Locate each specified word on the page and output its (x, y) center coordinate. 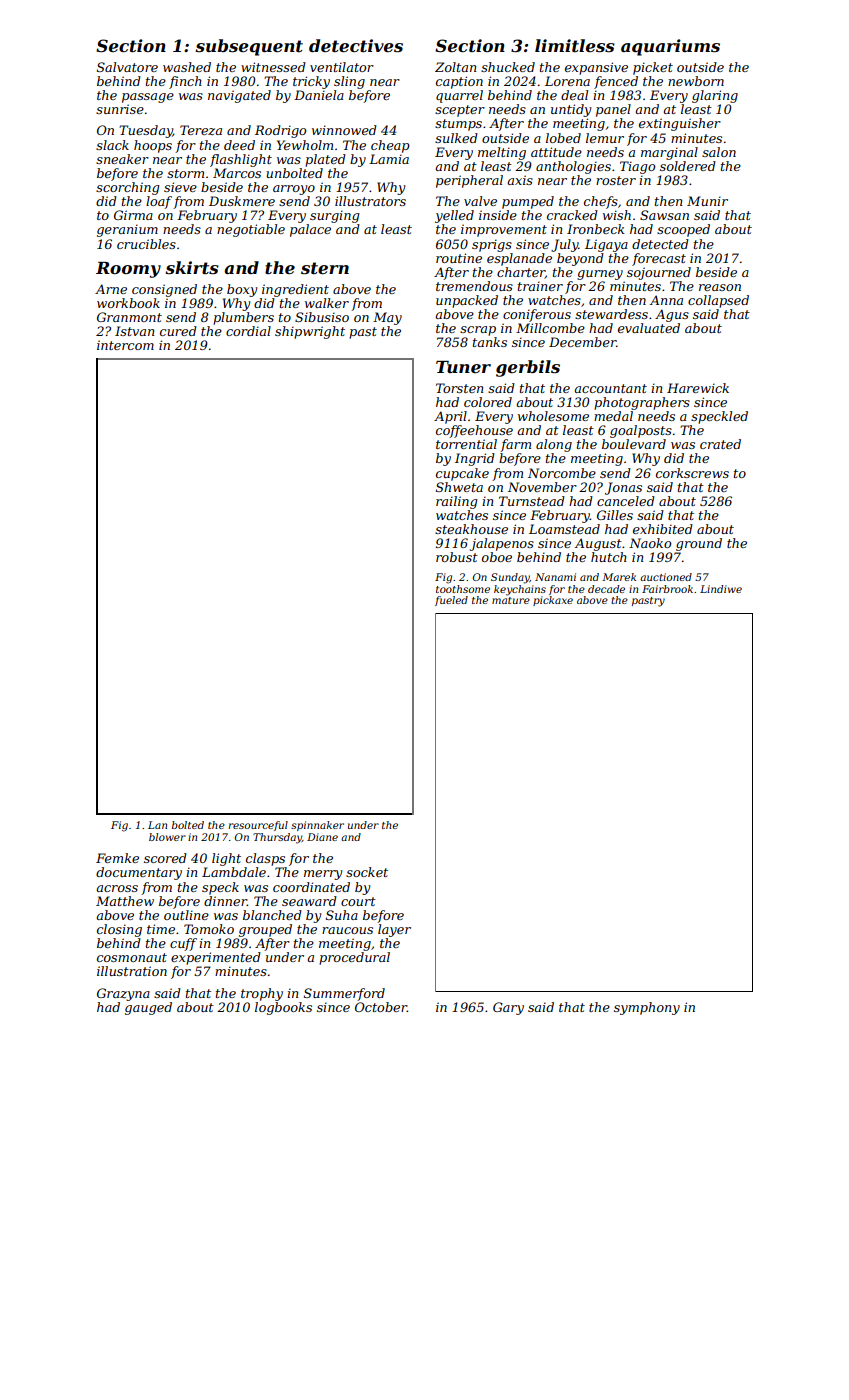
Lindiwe (721, 589)
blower (167, 837)
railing (456, 502)
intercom (125, 345)
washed (187, 67)
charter (521, 273)
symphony (647, 1008)
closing (119, 930)
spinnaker (317, 826)
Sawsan (664, 215)
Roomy (128, 270)
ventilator (342, 67)
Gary (508, 1008)
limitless (575, 46)
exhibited (663, 529)
